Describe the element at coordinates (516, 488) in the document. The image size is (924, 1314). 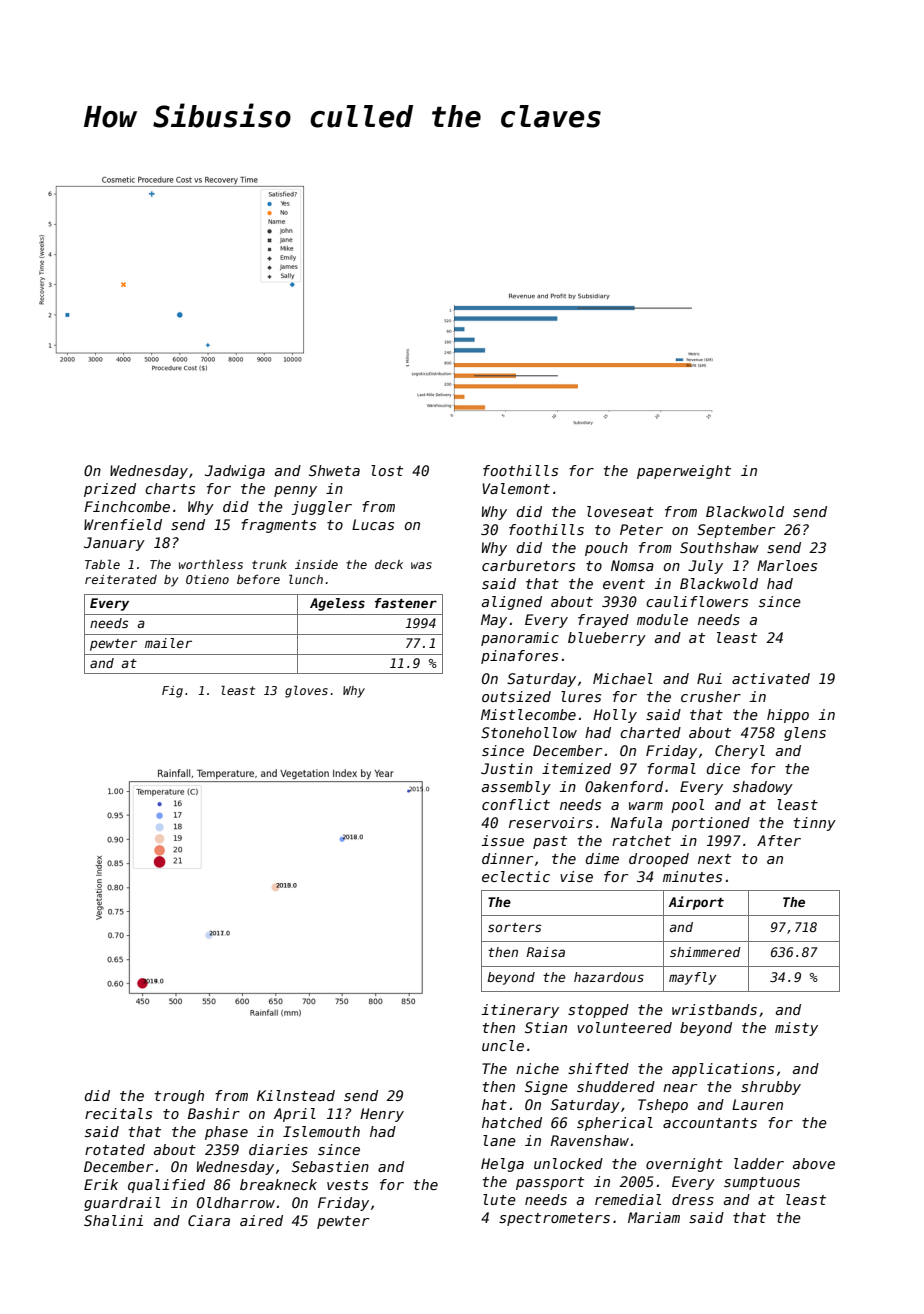
I see `Valemont` at that location.
